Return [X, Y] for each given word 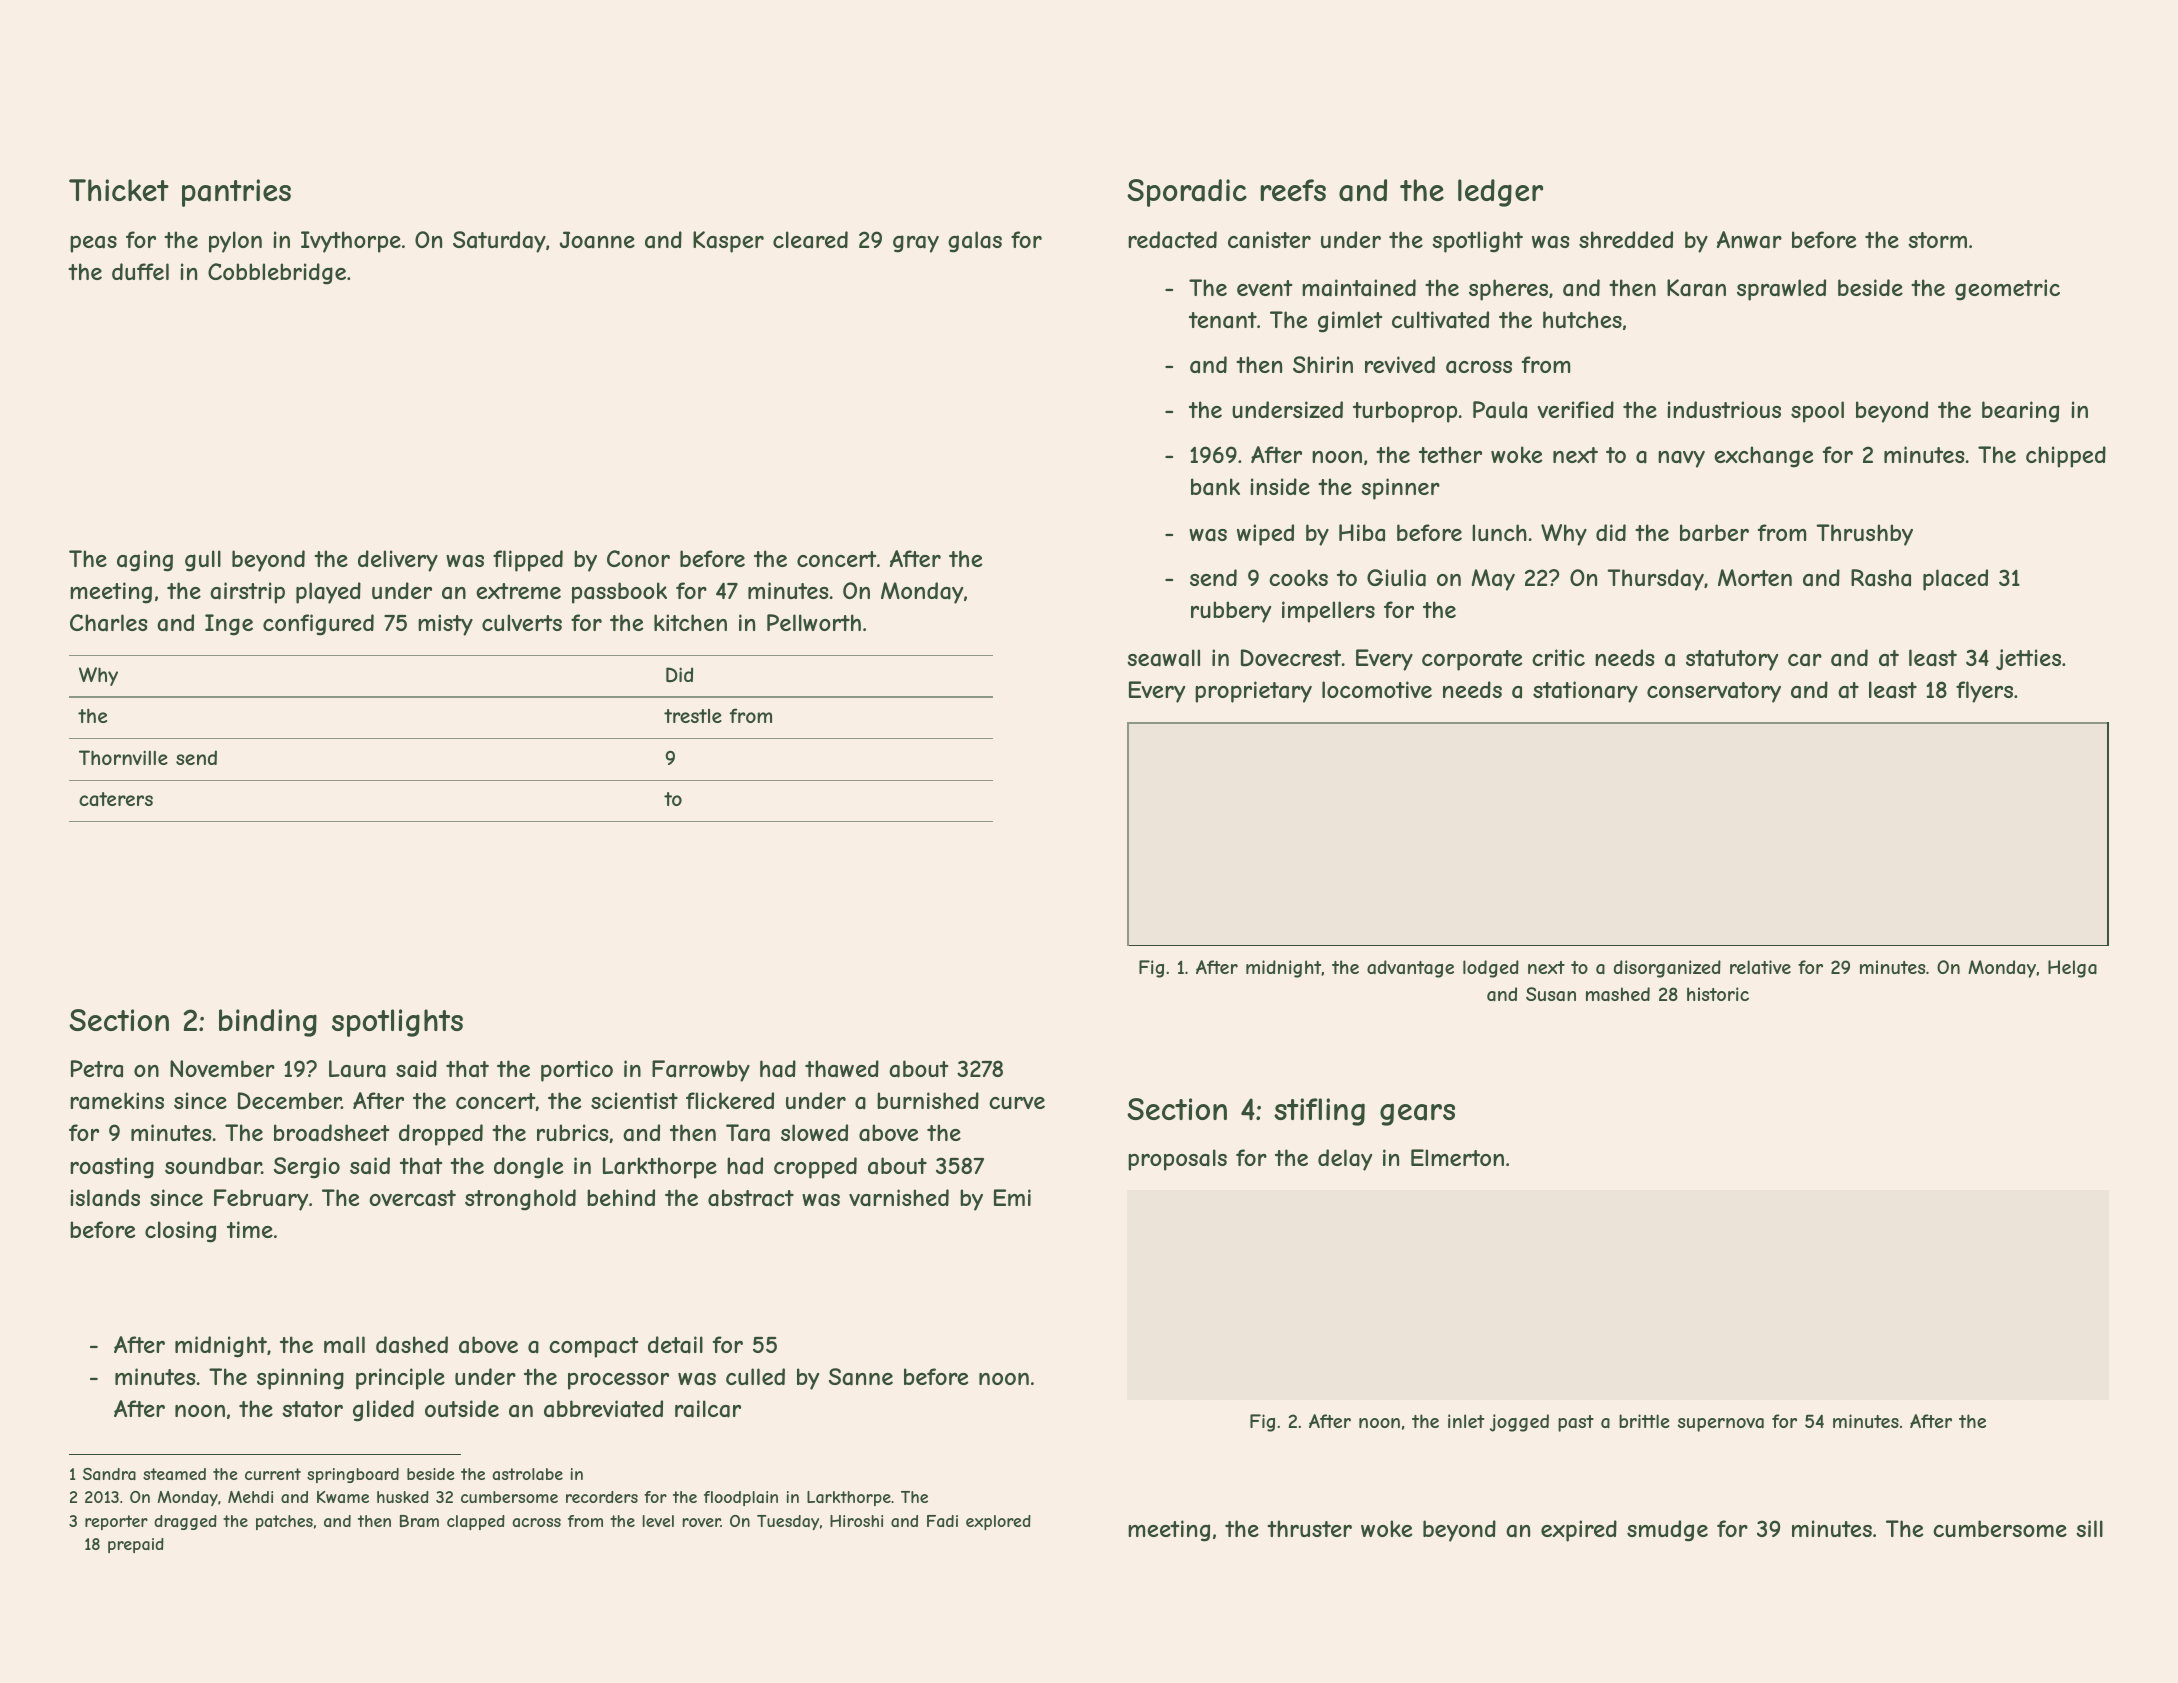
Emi [1012, 1197]
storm [1937, 240]
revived [1400, 364]
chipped [2066, 457]
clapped [476, 1522]
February [261, 1200]
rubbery [1231, 612]
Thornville [123, 757]
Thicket [119, 190]
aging [145, 561]
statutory [1732, 660]
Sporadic [1187, 193]
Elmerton [1457, 1157]
